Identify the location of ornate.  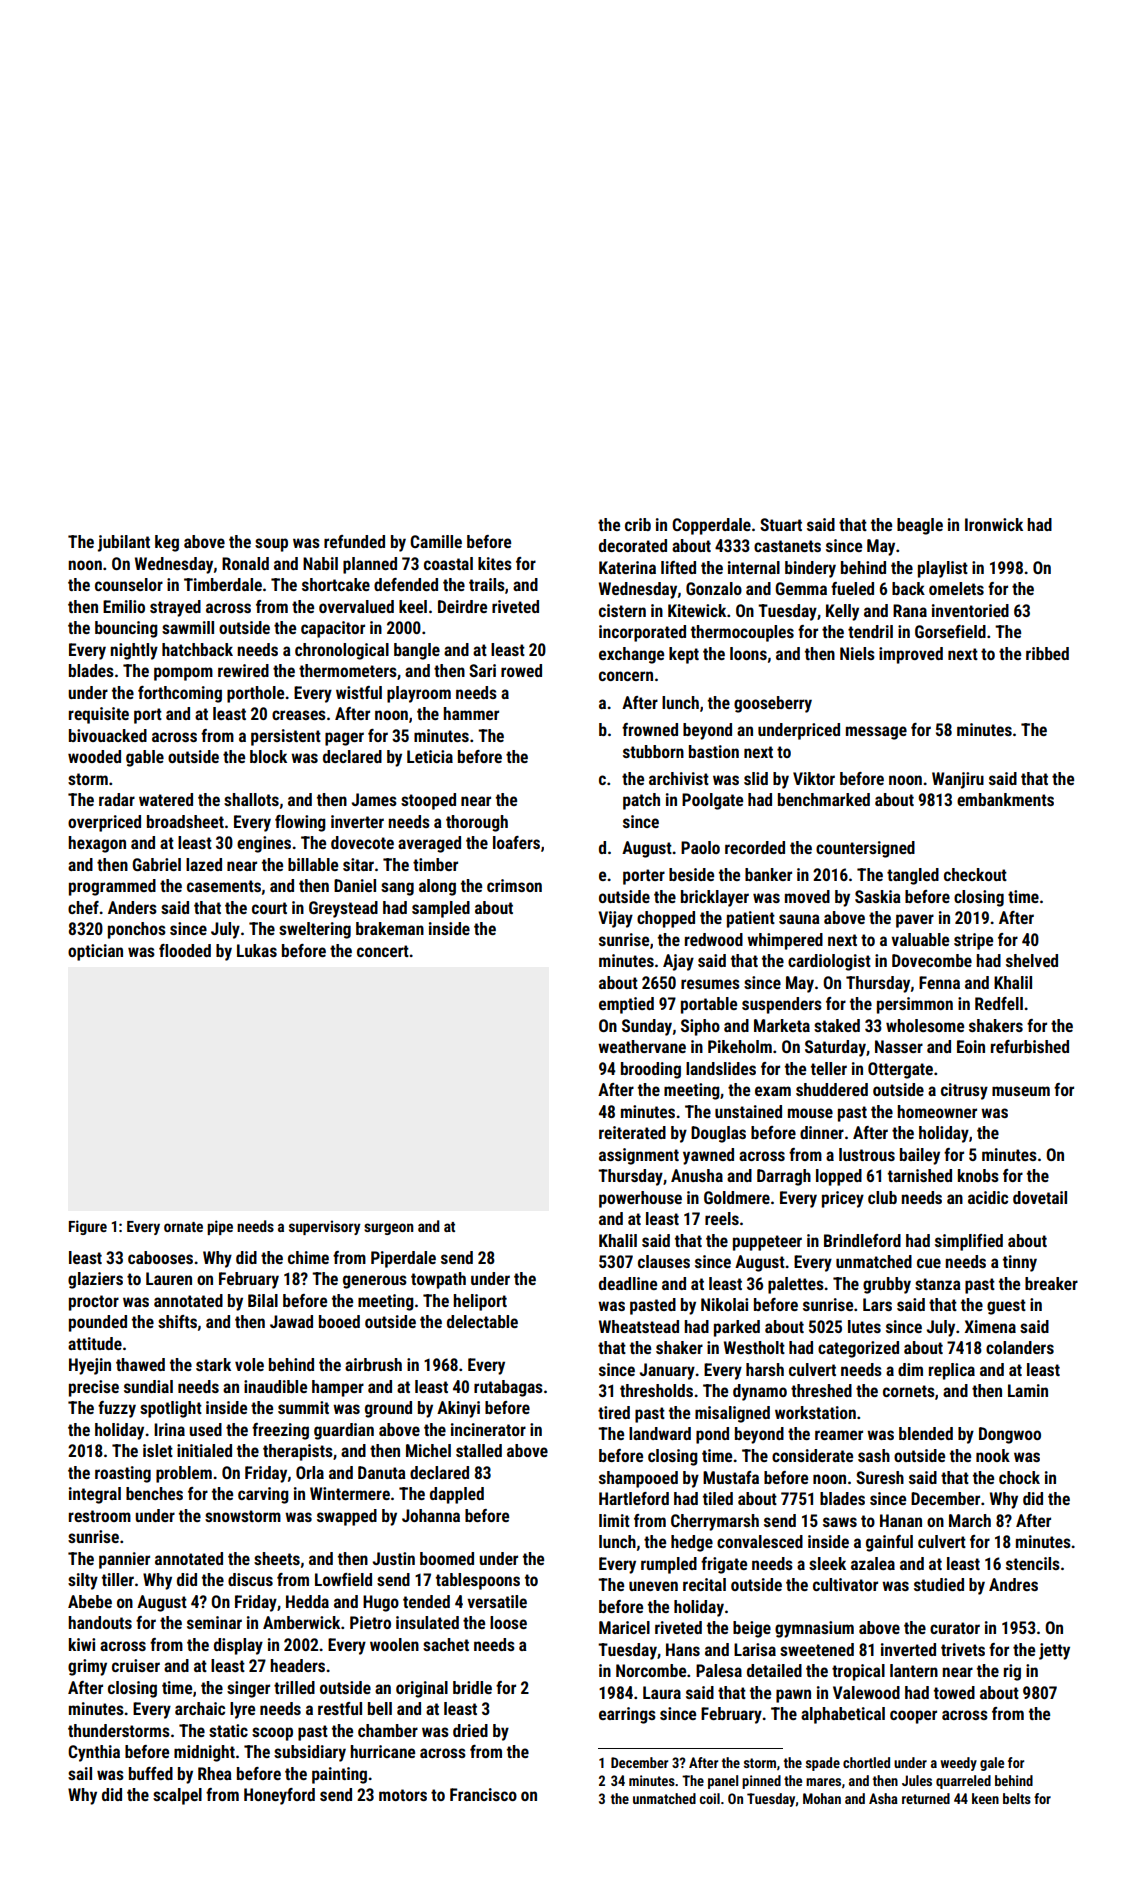
(183, 1227).
